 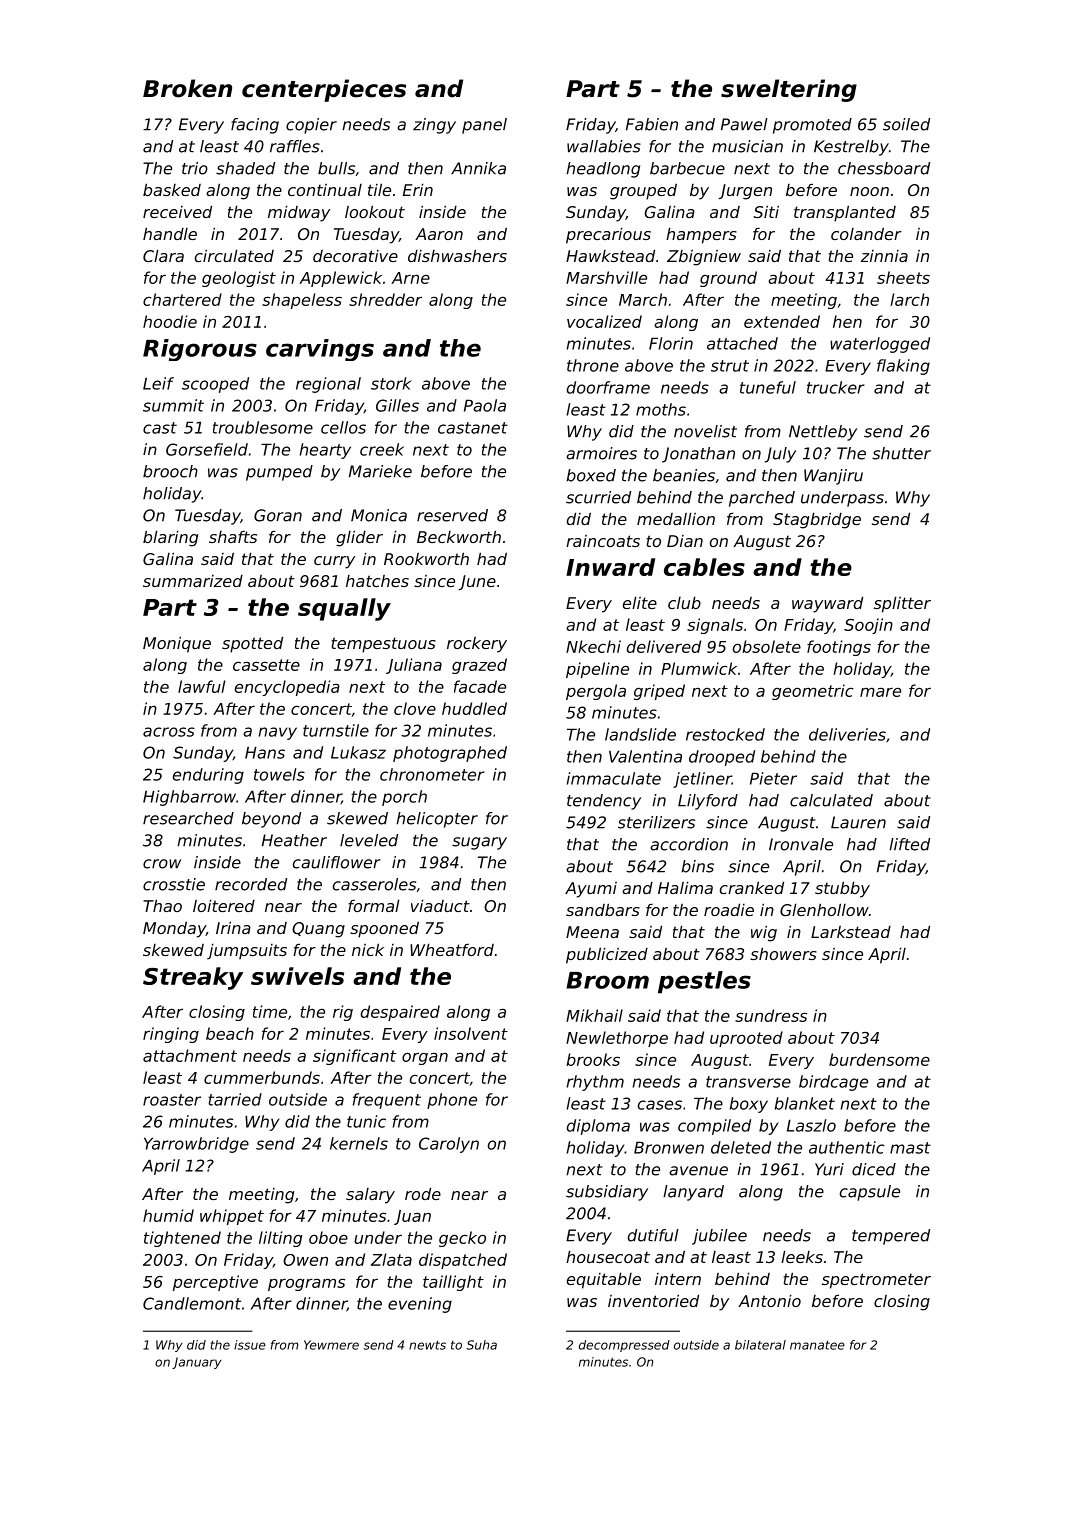 What do you see at coordinates (250, 1345) in the page?
I see `issue` at bounding box center [250, 1345].
